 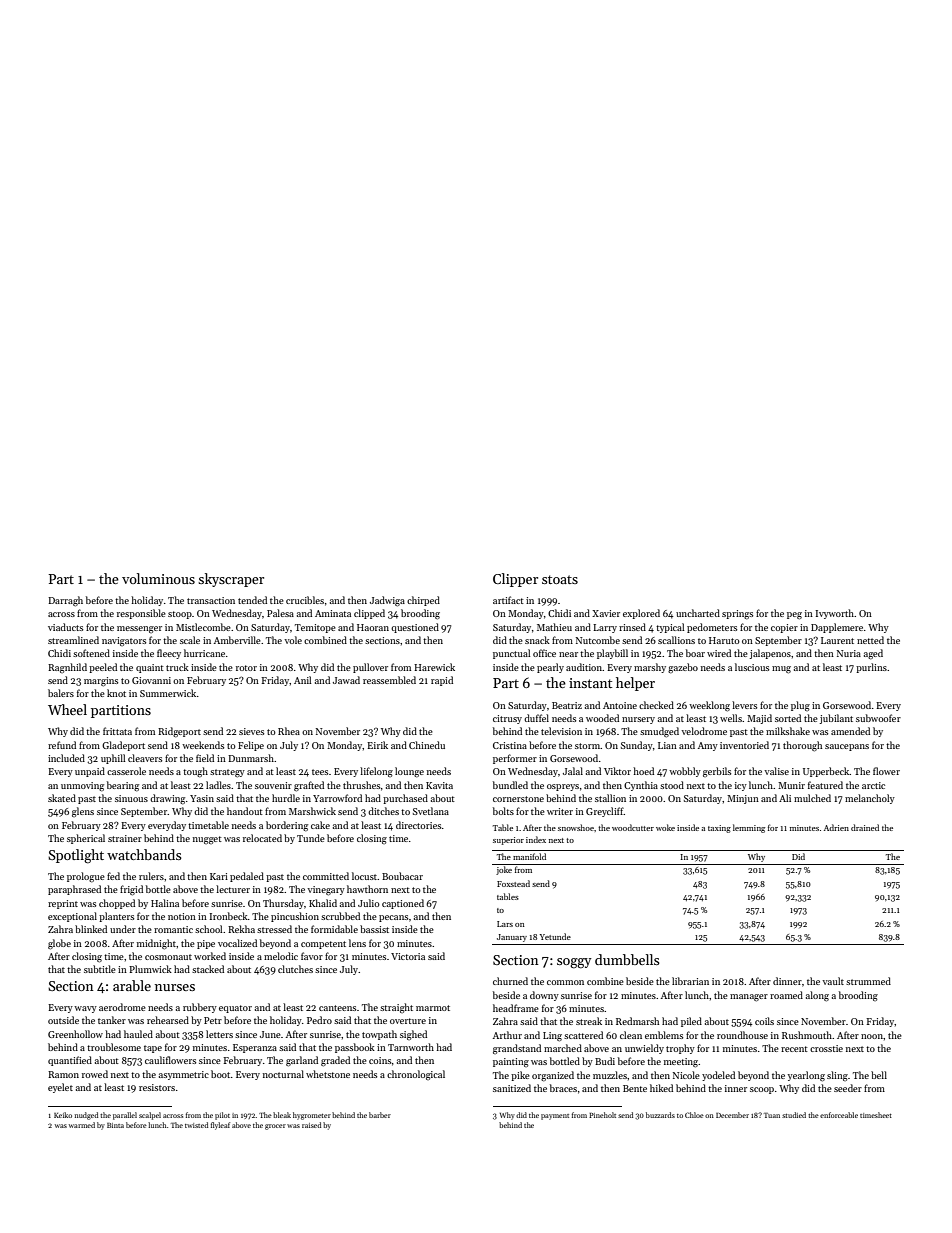 What do you see at coordinates (123, 929) in the document?
I see `under` at bounding box center [123, 929].
